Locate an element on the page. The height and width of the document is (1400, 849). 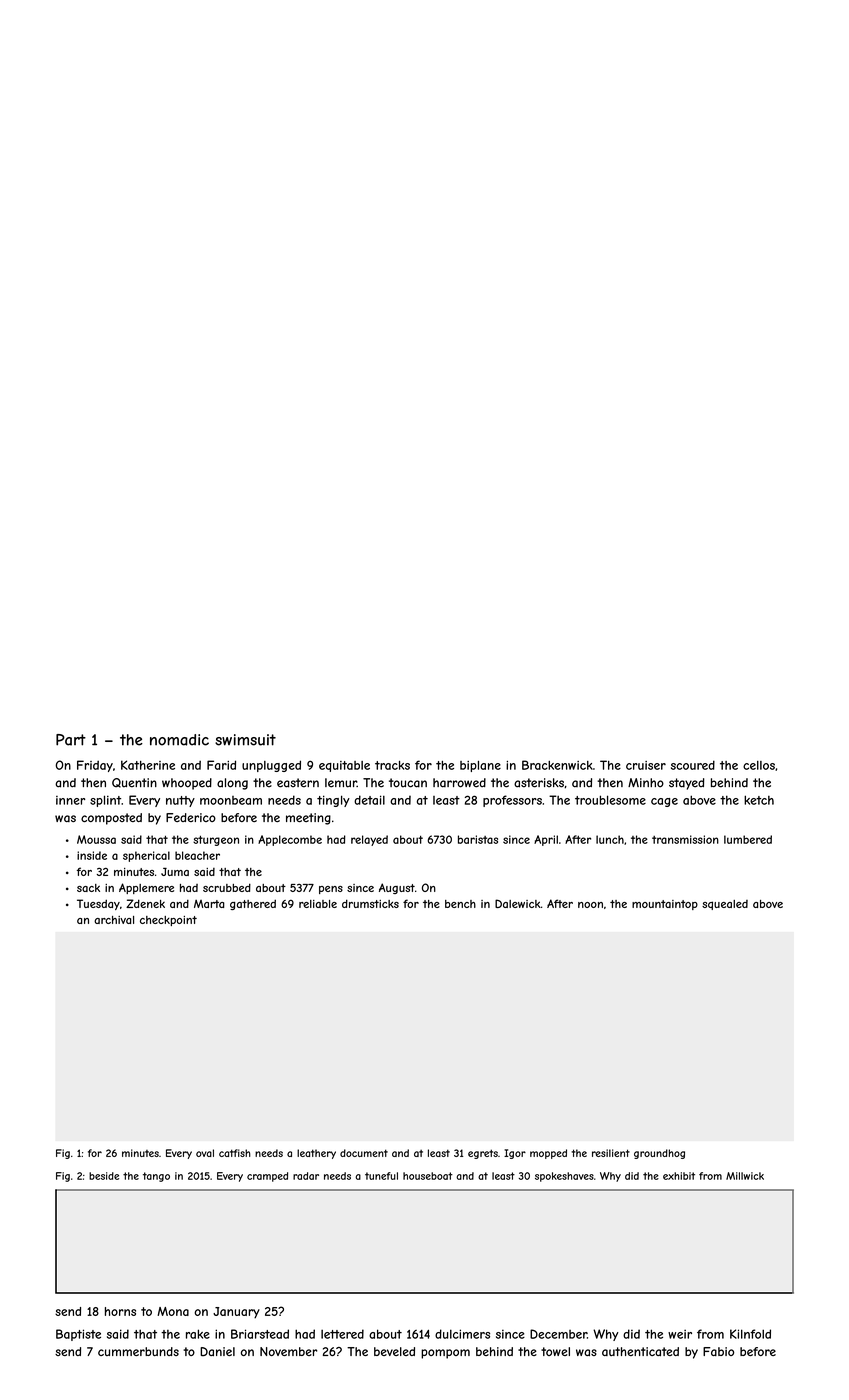
radar is located at coordinates (306, 1176).
